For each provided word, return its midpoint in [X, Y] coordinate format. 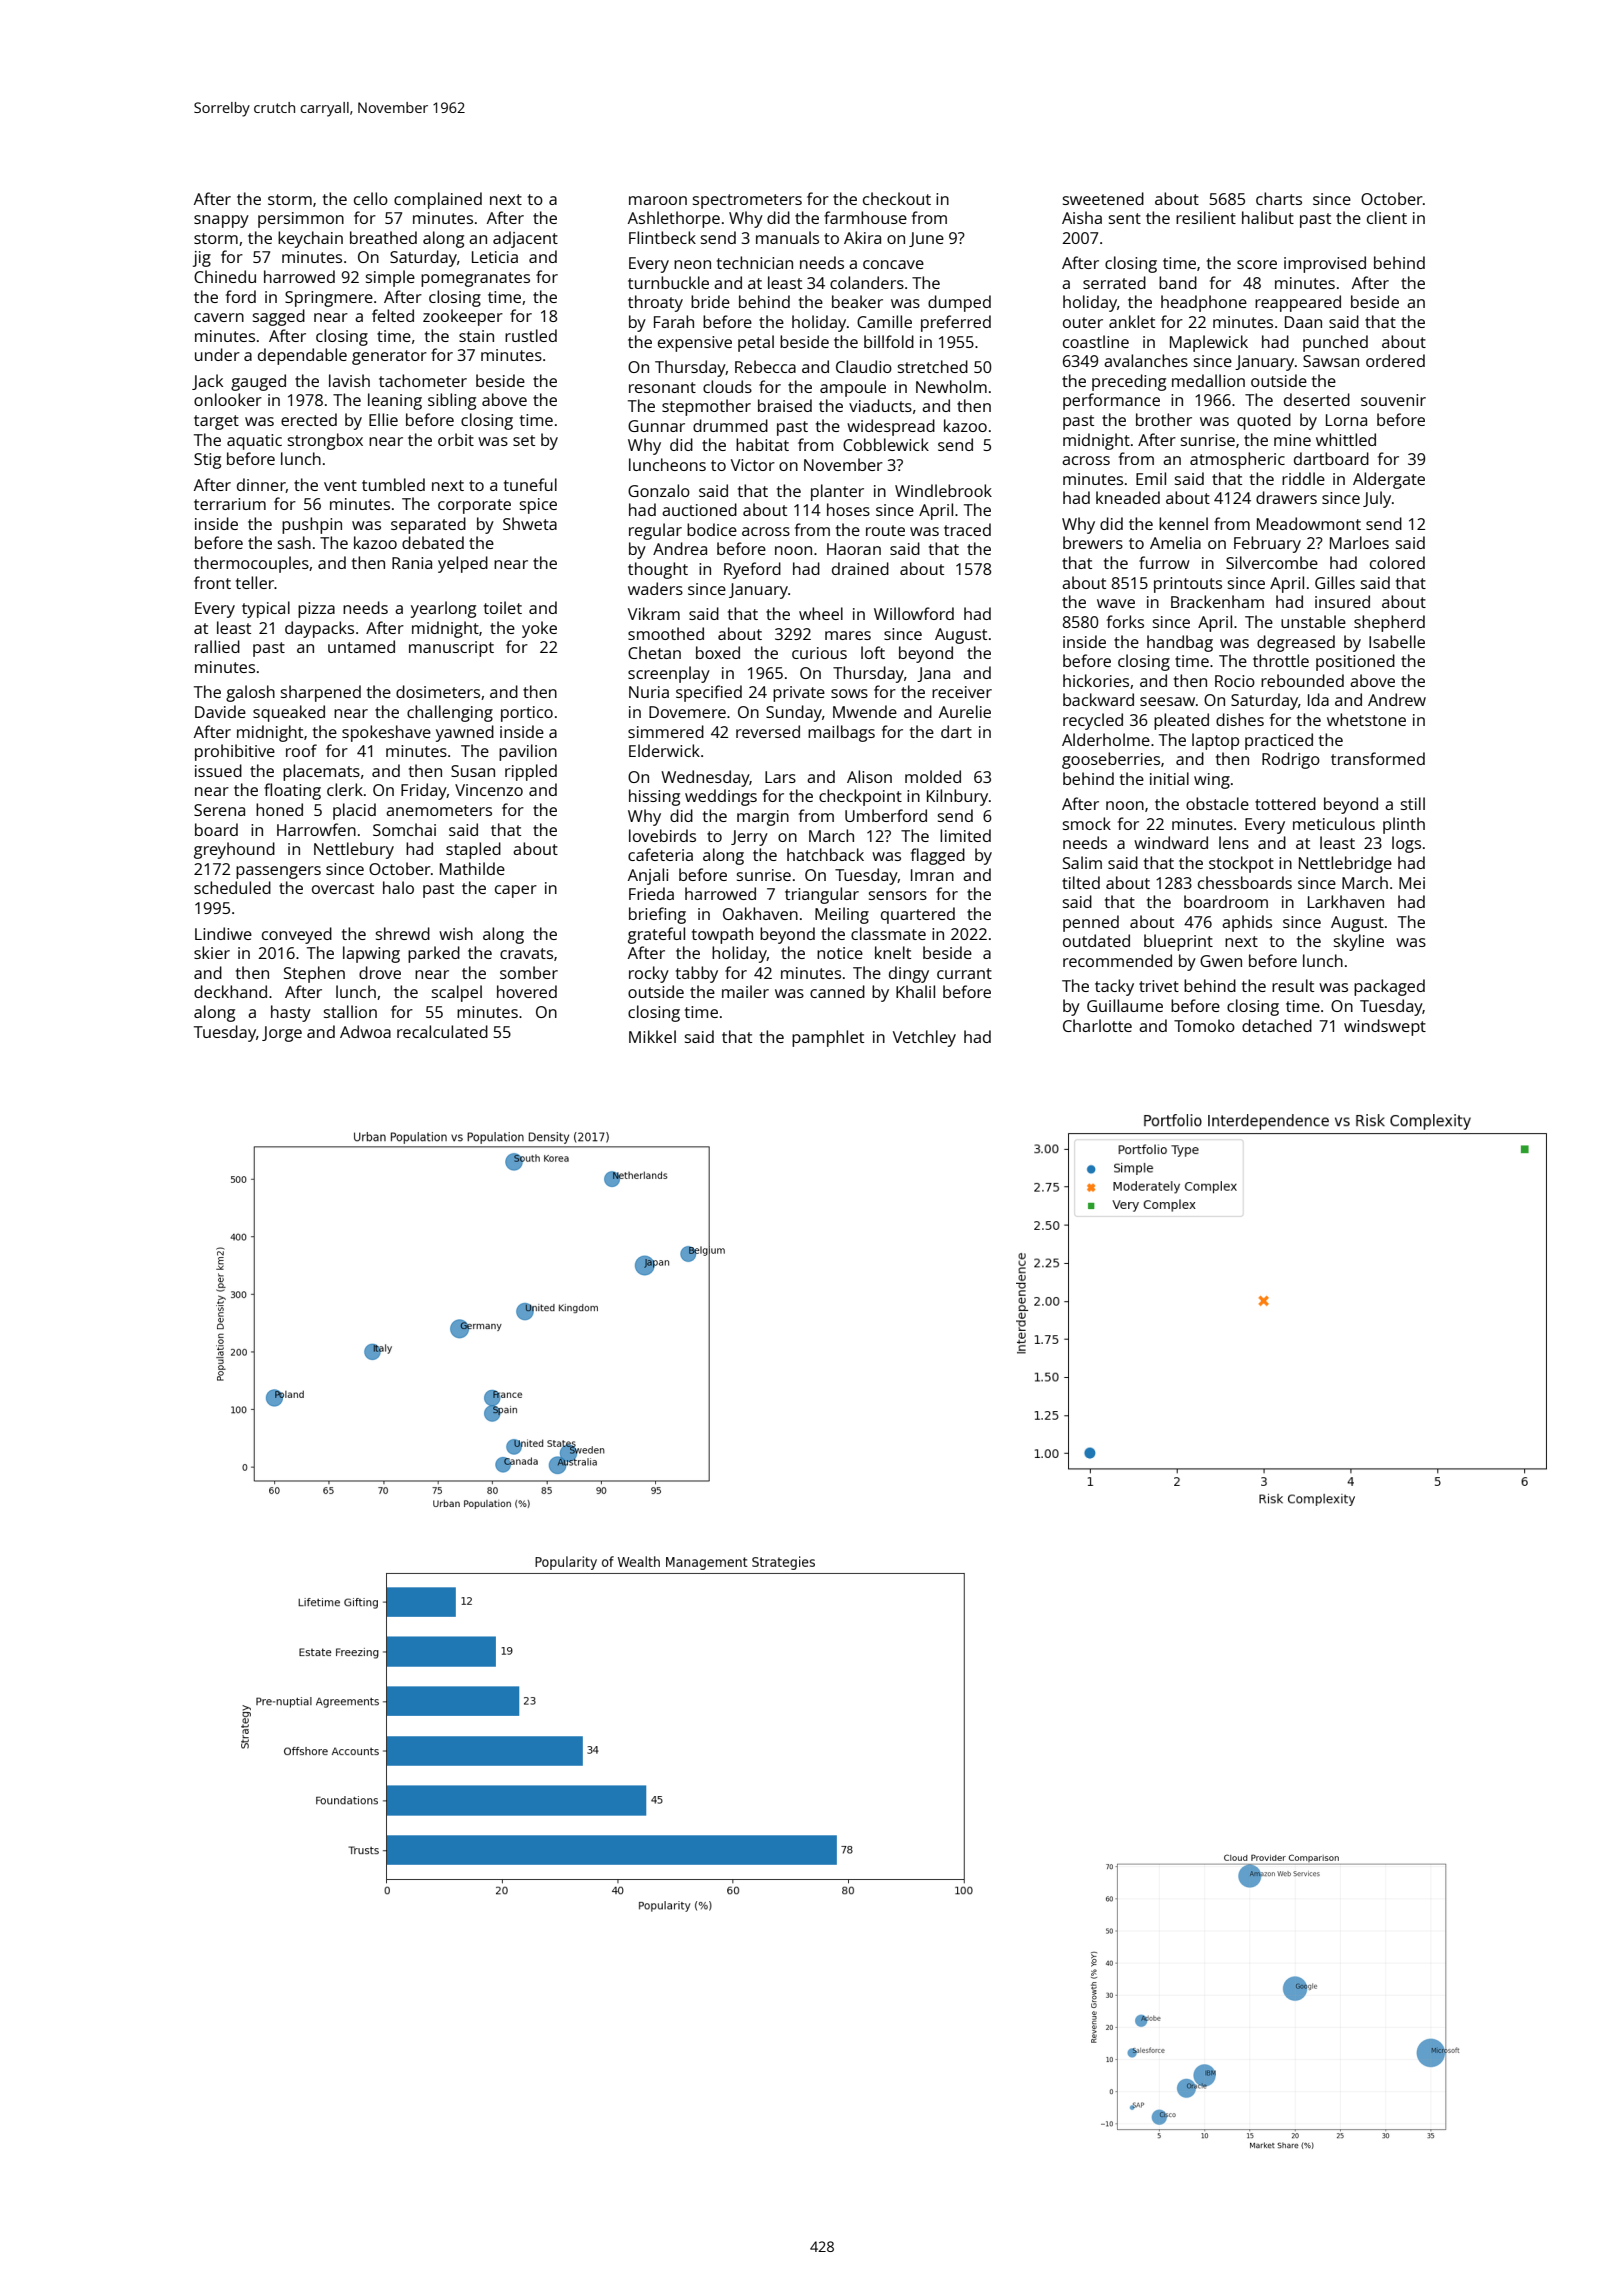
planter [837, 492]
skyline [1359, 942]
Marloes [1359, 542]
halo [398, 887]
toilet [503, 607]
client [1387, 217]
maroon [658, 200]
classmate [888, 933]
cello [371, 198]
